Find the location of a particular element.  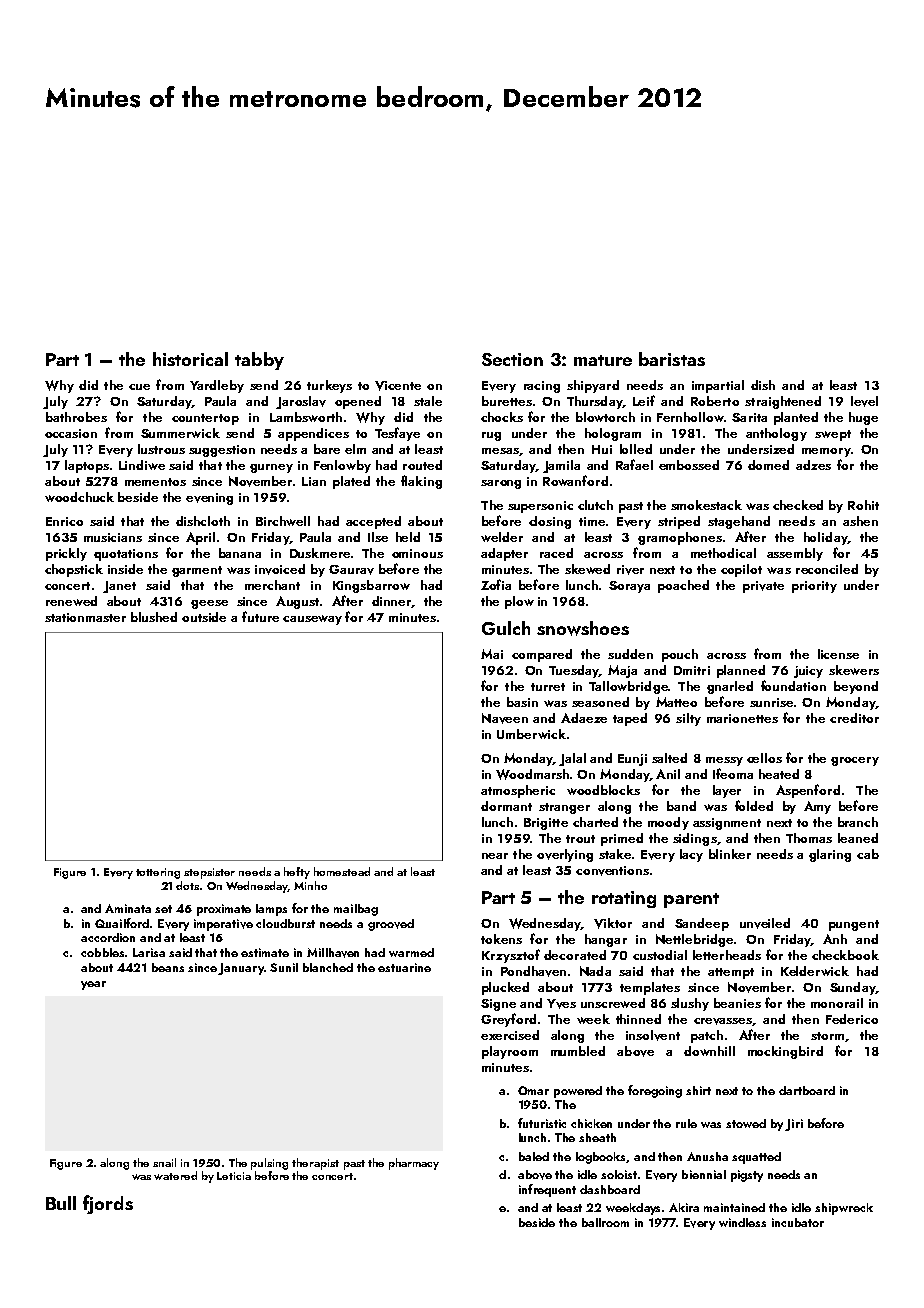

infrequent is located at coordinates (547, 1190).
